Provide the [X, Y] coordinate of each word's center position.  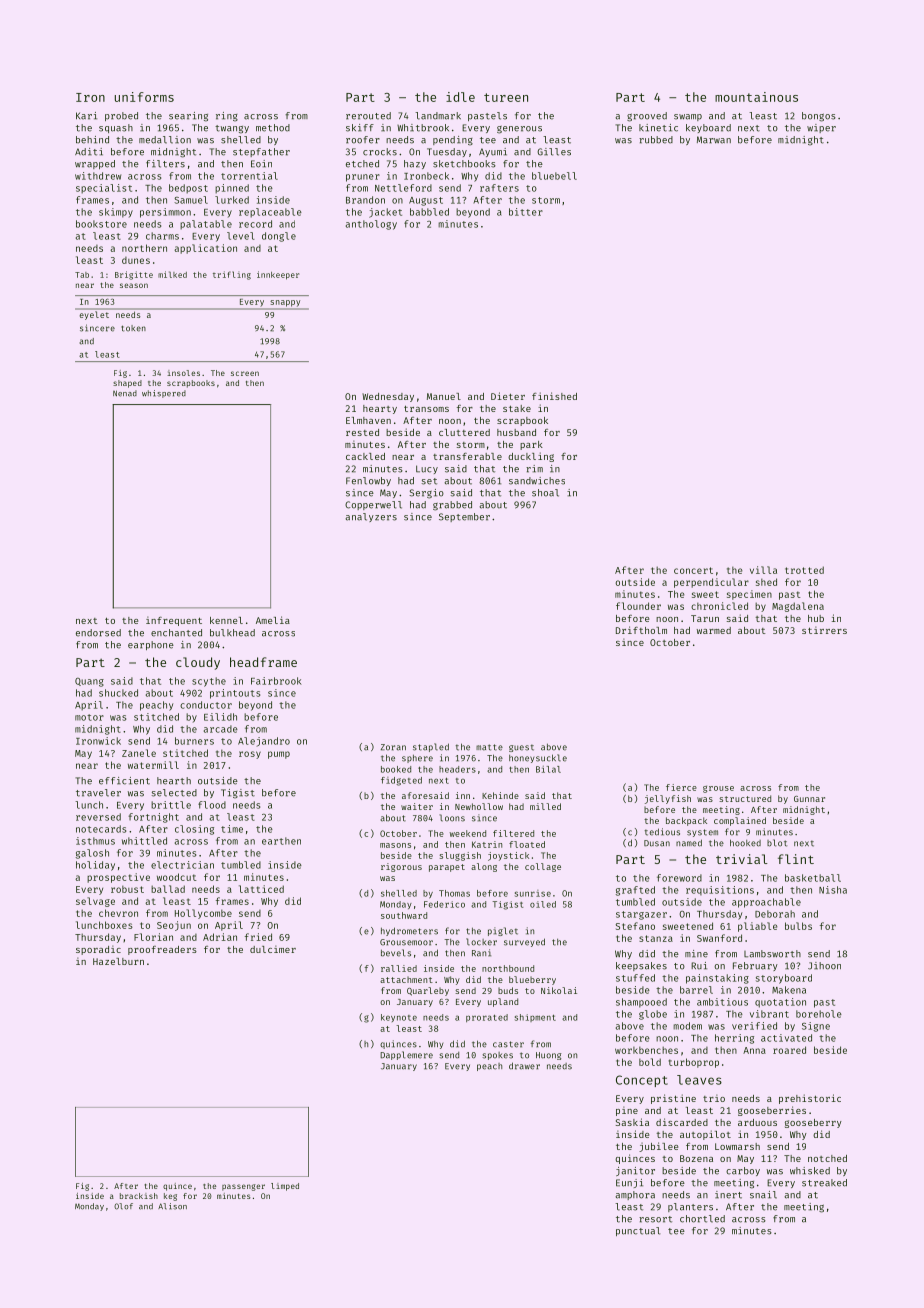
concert [693, 570]
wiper [821, 128]
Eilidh [220, 717]
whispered [164, 394]
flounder [638, 606]
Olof [123, 1206]
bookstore [101, 224]
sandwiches [537, 481]
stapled [431, 747]
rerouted [368, 116]
